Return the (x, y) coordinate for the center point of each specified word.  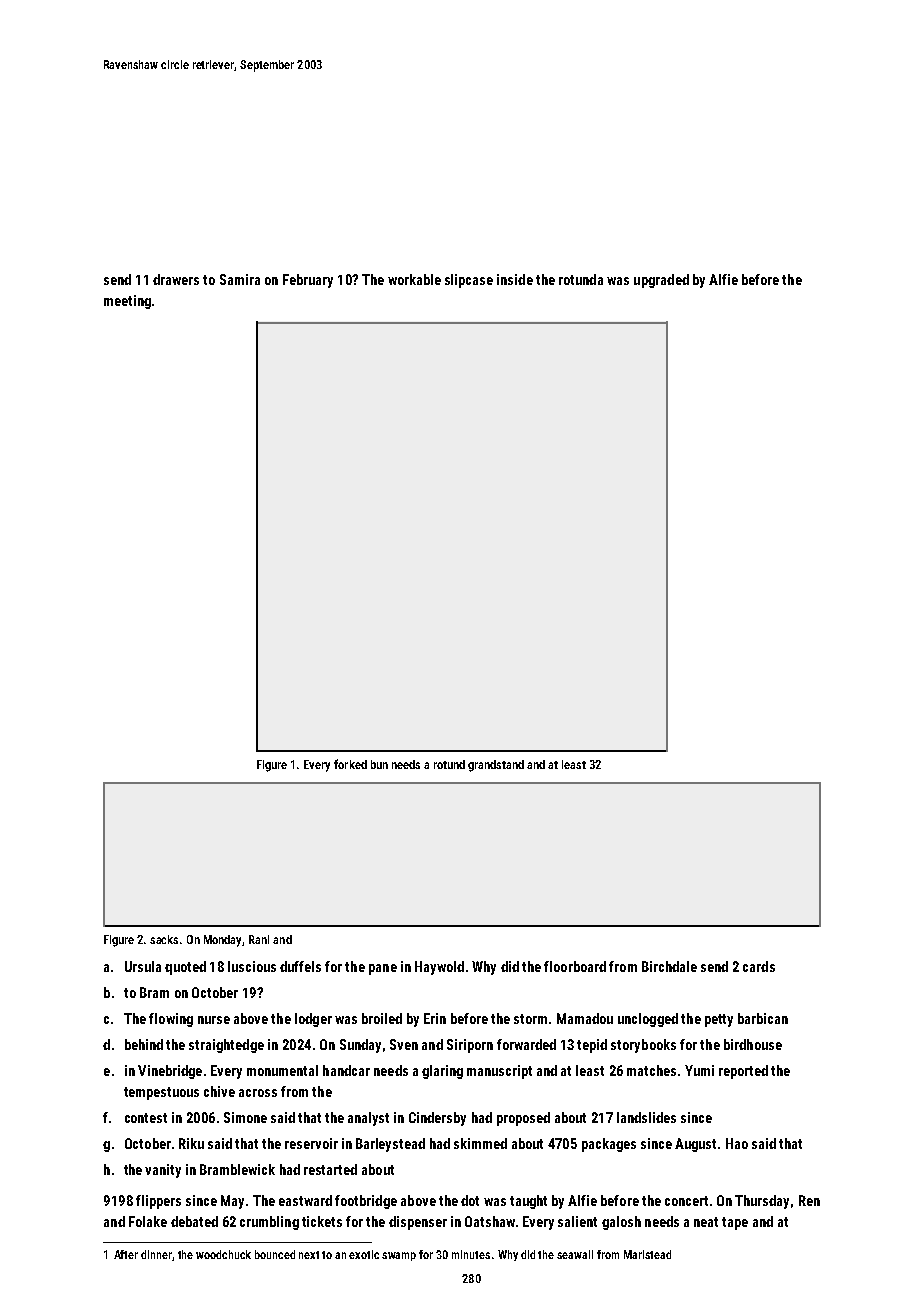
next (309, 1255)
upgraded (661, 281)
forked (350, 764)
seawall (575, 1254)
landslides (646, 1117)
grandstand (496, 766)
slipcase (469, 281)
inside (515, 279)
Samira (240, 279)
